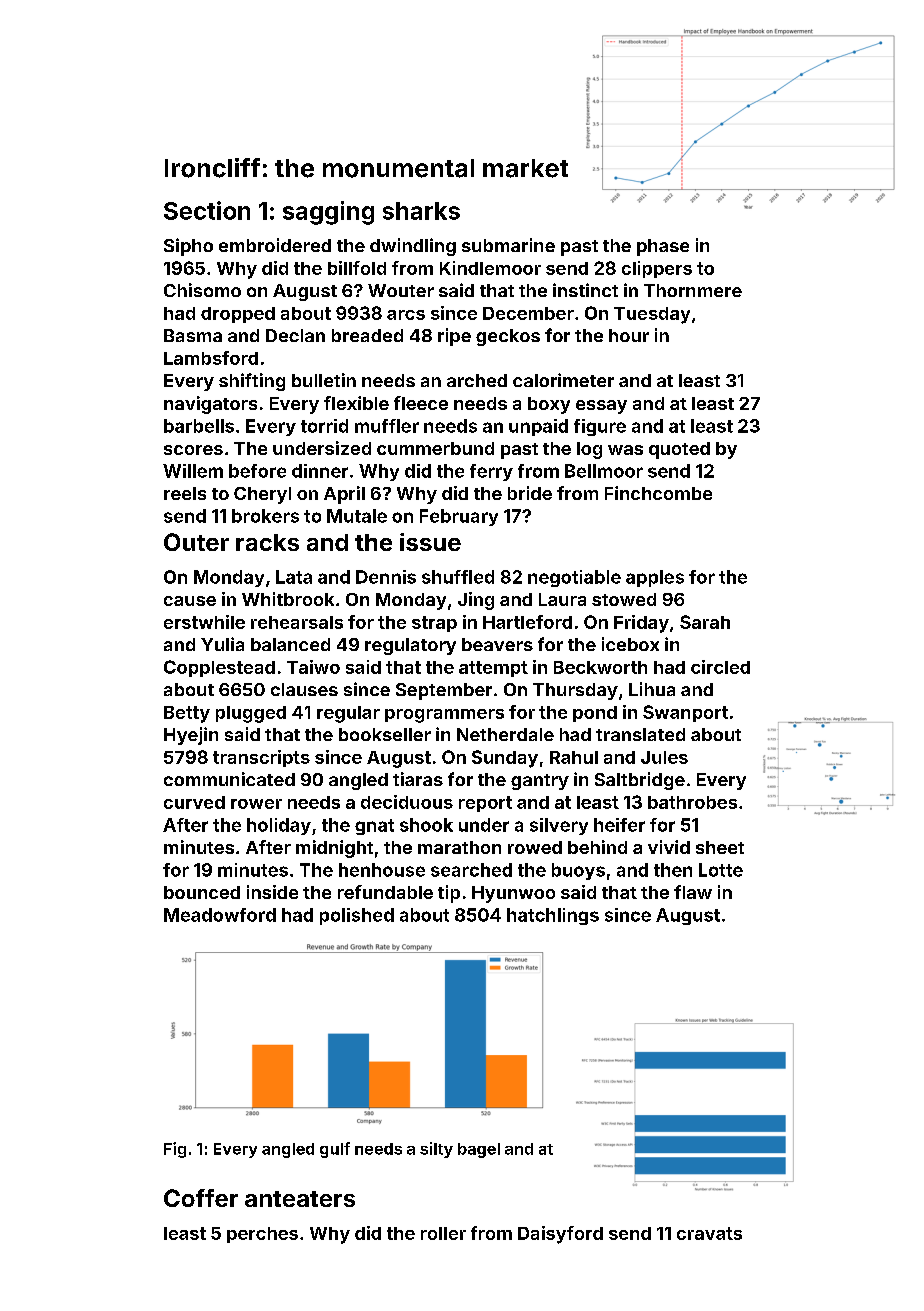 The width and height of the screenshot is (924, 1311). Describe the element at coordinates (585, 290) in the screenshot. I see `instinct` at that location.
